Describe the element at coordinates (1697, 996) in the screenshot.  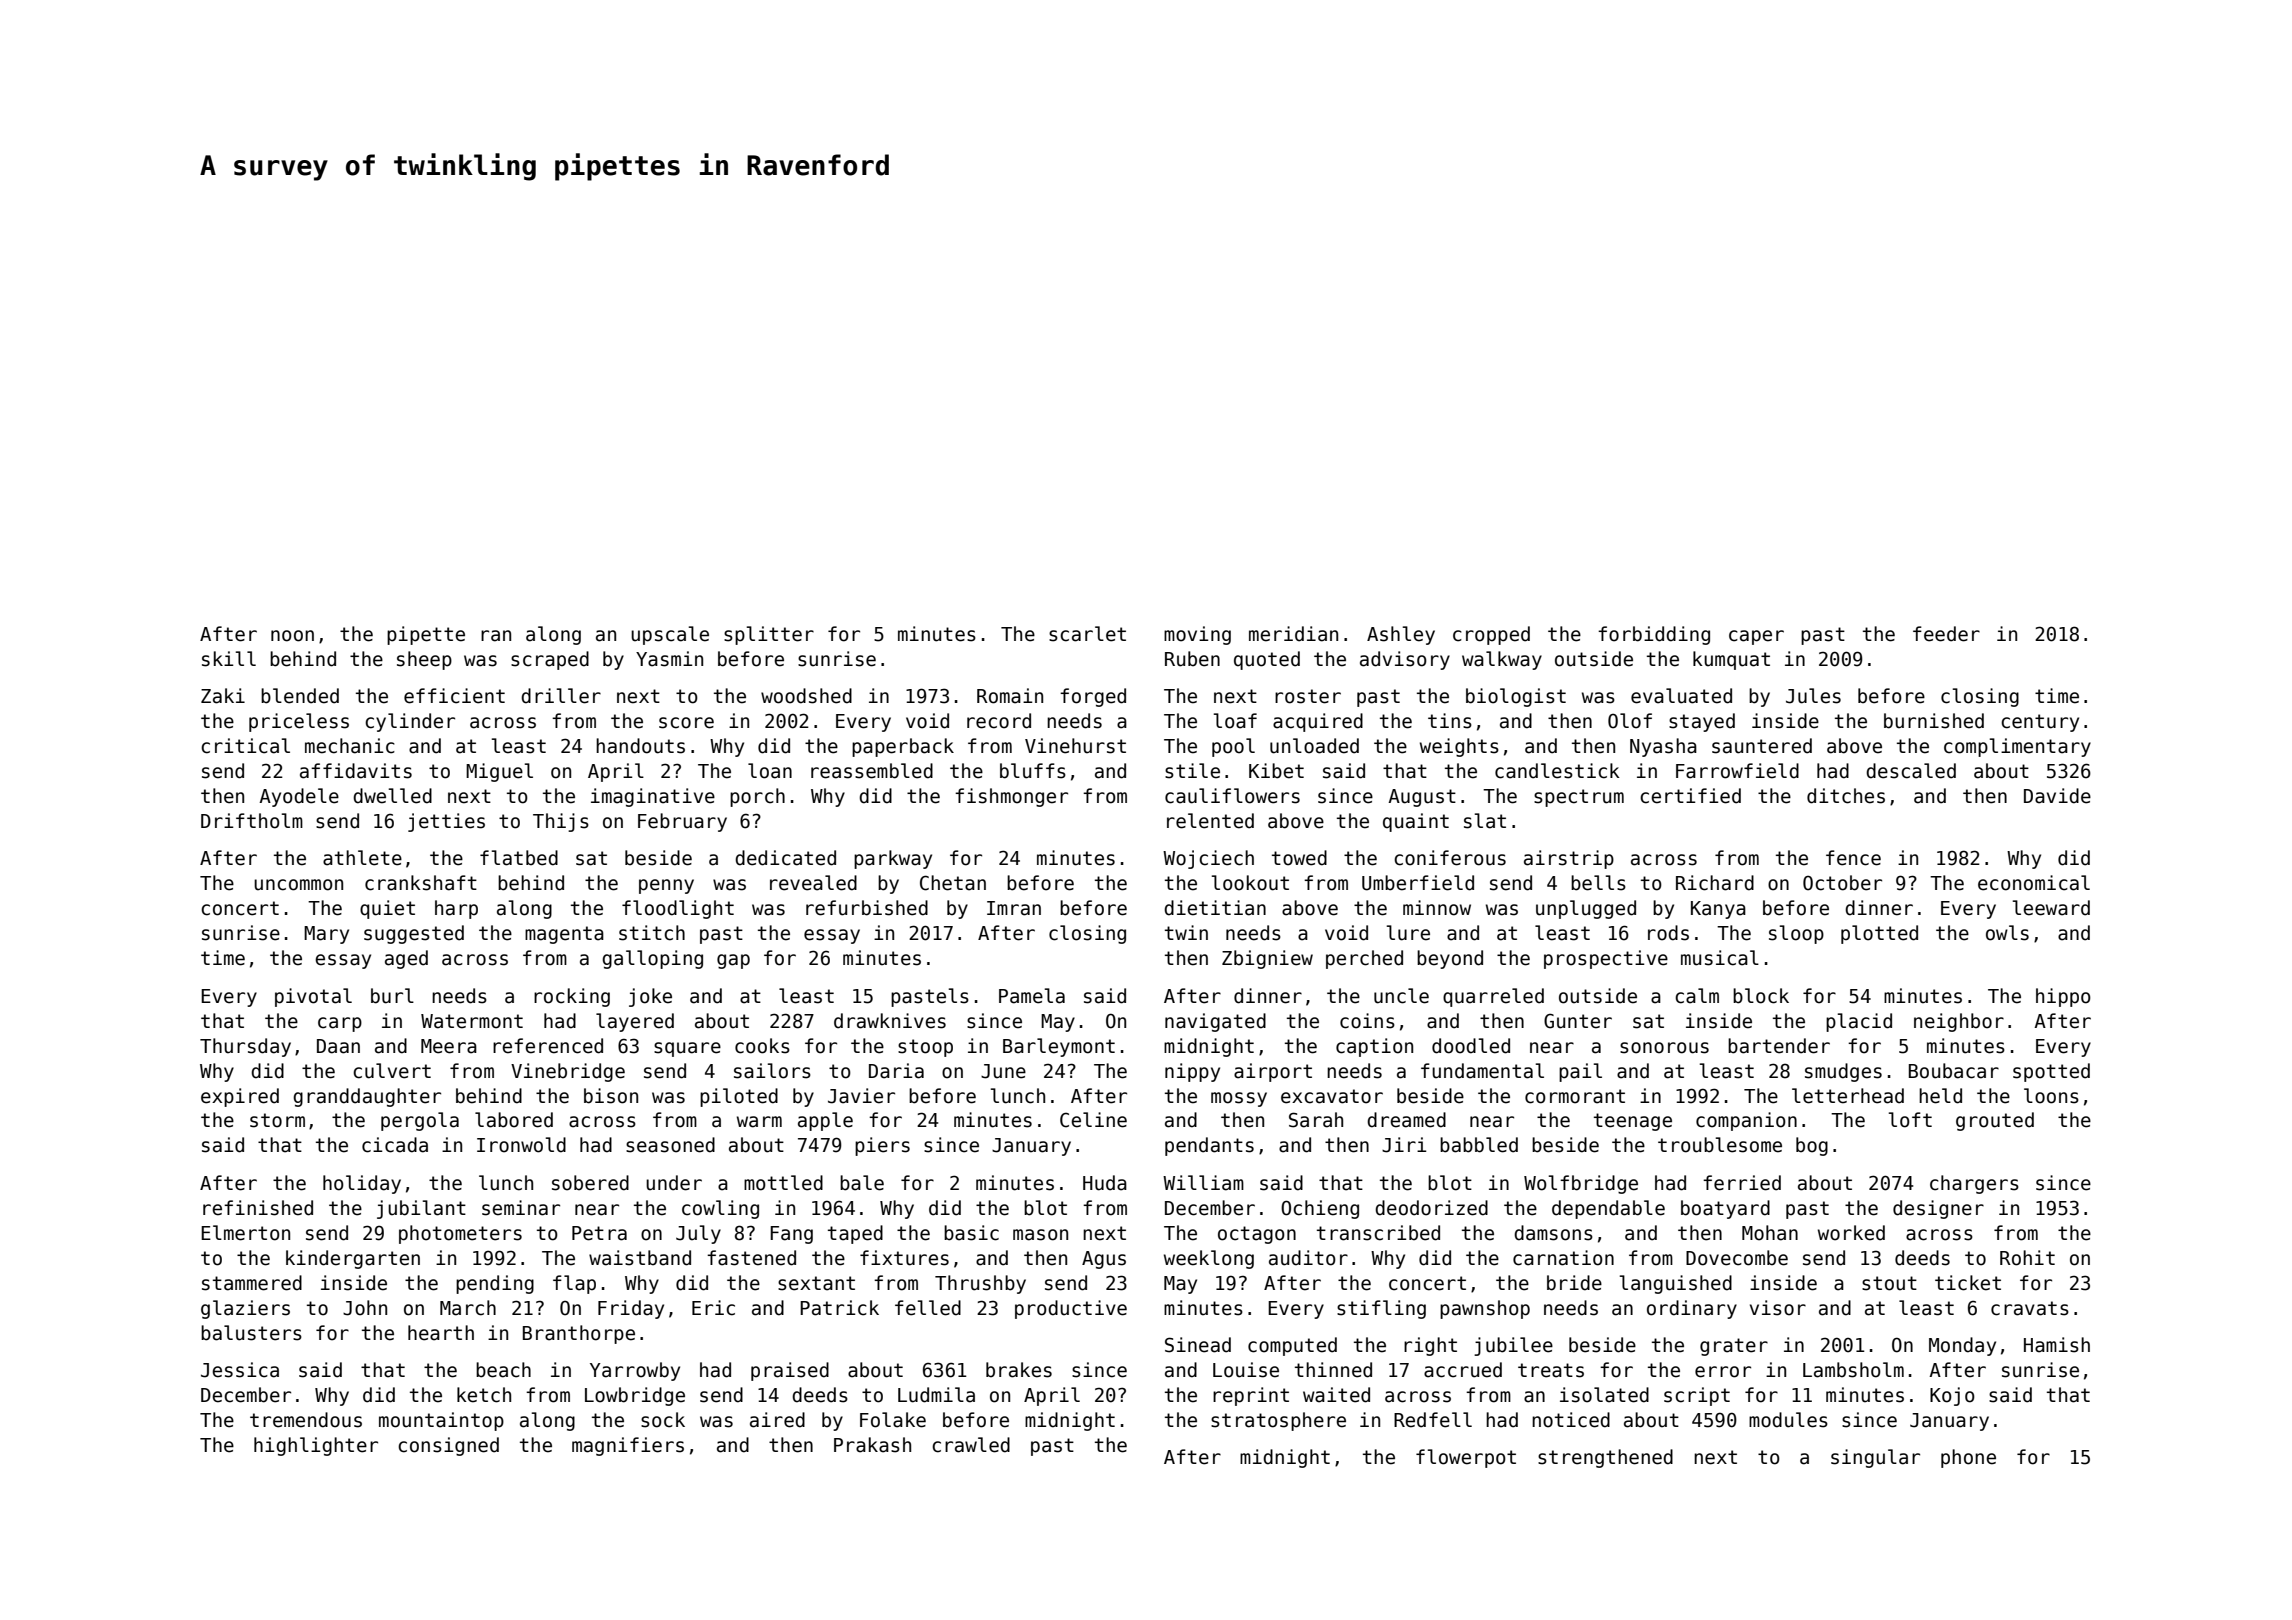
I see `calm` at that location.
